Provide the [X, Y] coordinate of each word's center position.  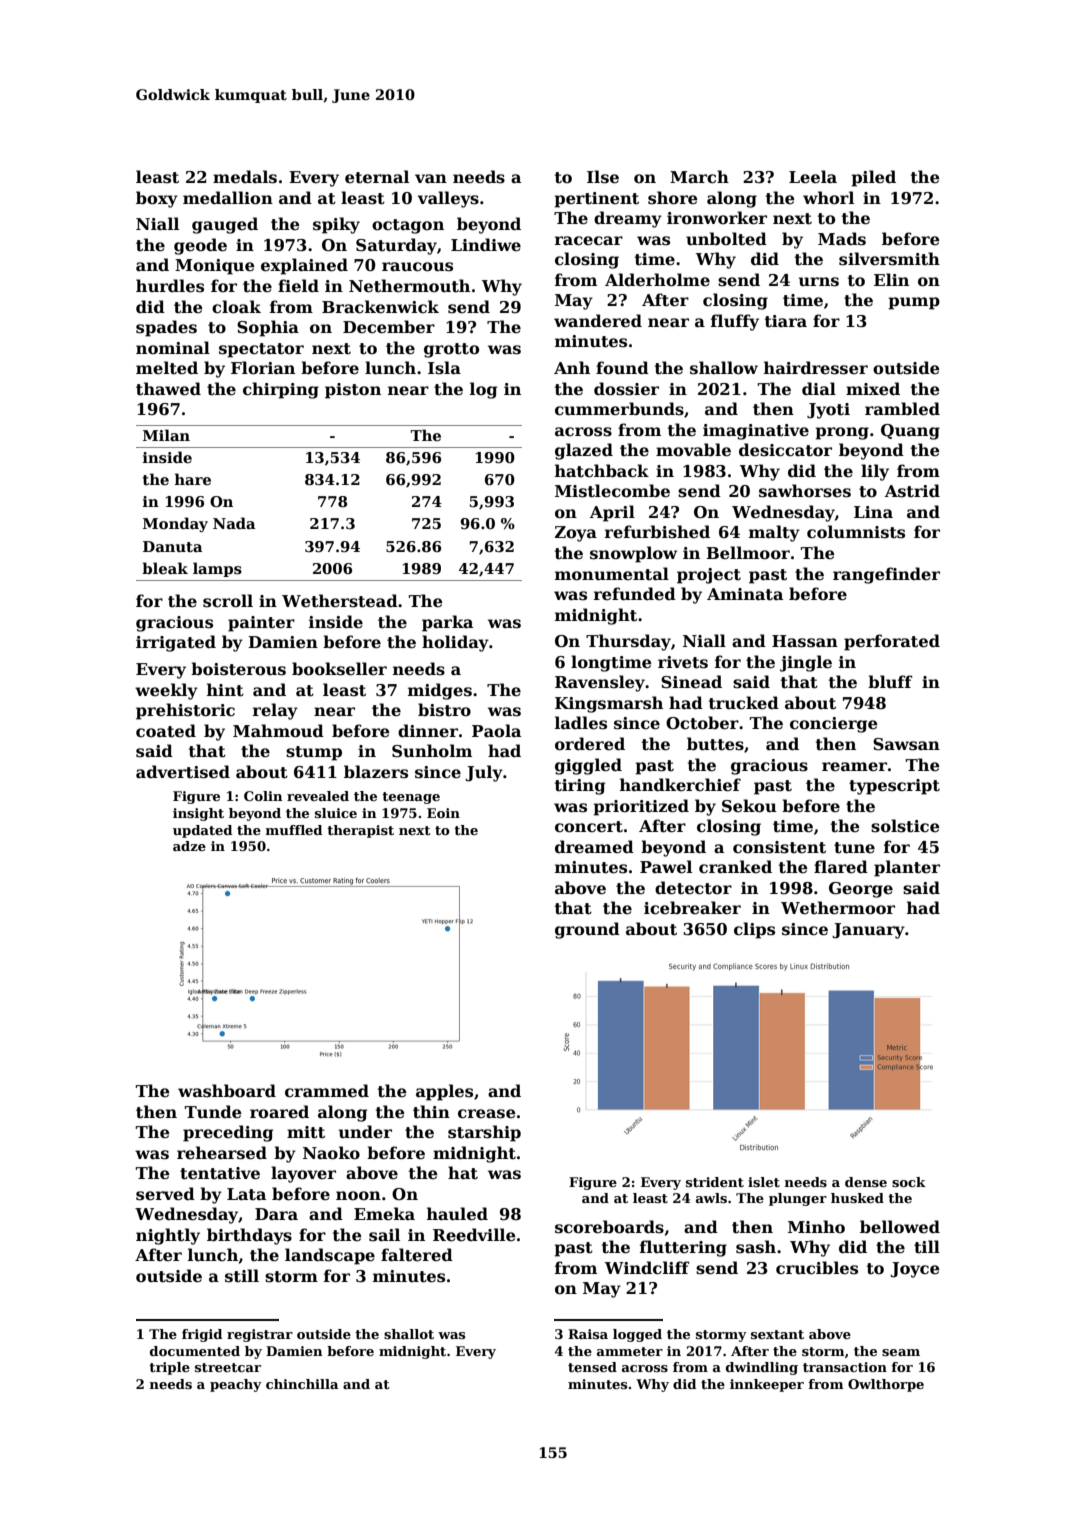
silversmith [889, 259]
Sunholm [432, 751]
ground [587, 930]
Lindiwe [486, 245]
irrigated [176, 643]
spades [166, 328]
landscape [330, 1256]
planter [907, 868]
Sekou [749, 806]
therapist [360, 831]
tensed [592, 1367]
